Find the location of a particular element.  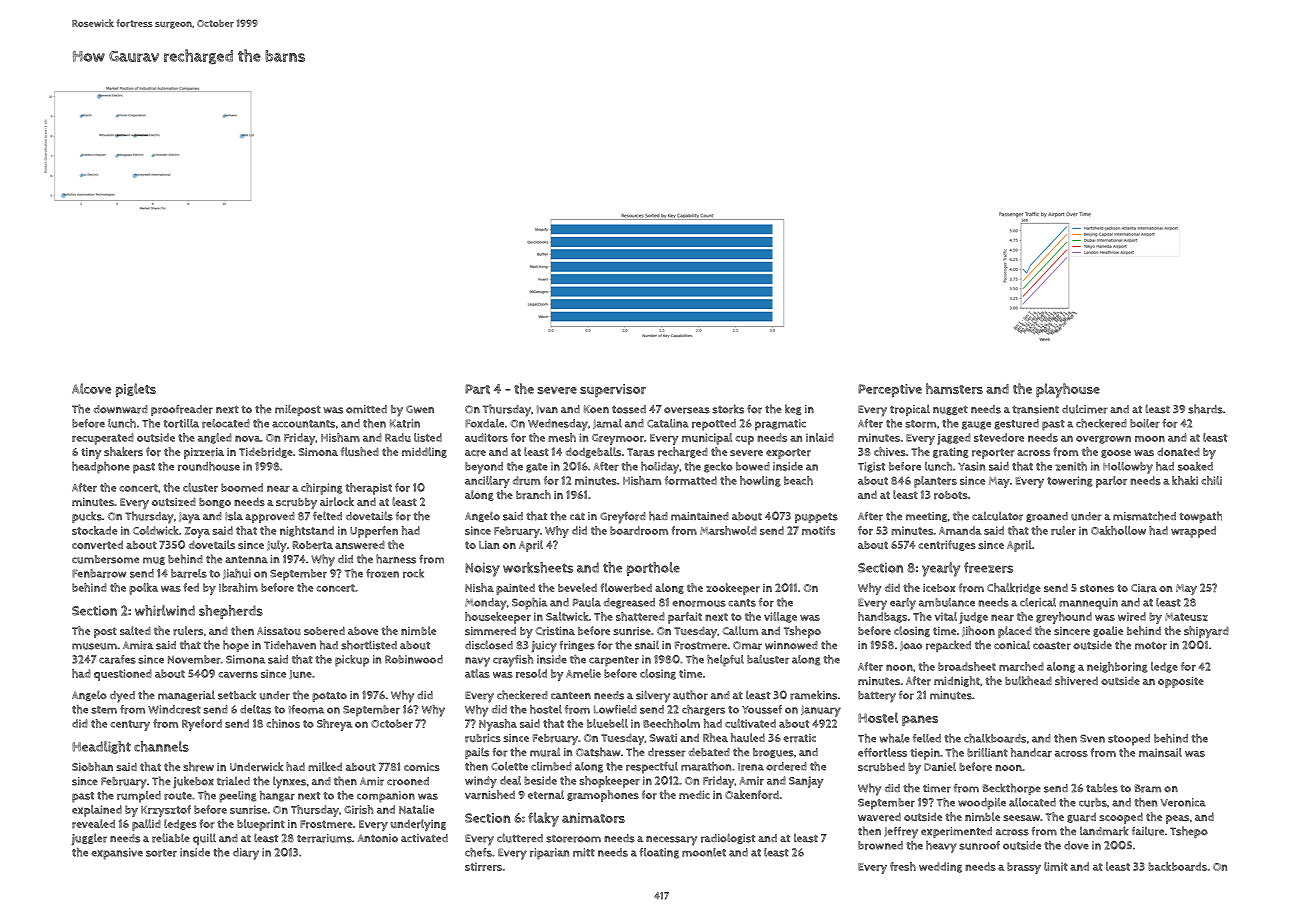

relocated is located at coordinates (226, 423).
